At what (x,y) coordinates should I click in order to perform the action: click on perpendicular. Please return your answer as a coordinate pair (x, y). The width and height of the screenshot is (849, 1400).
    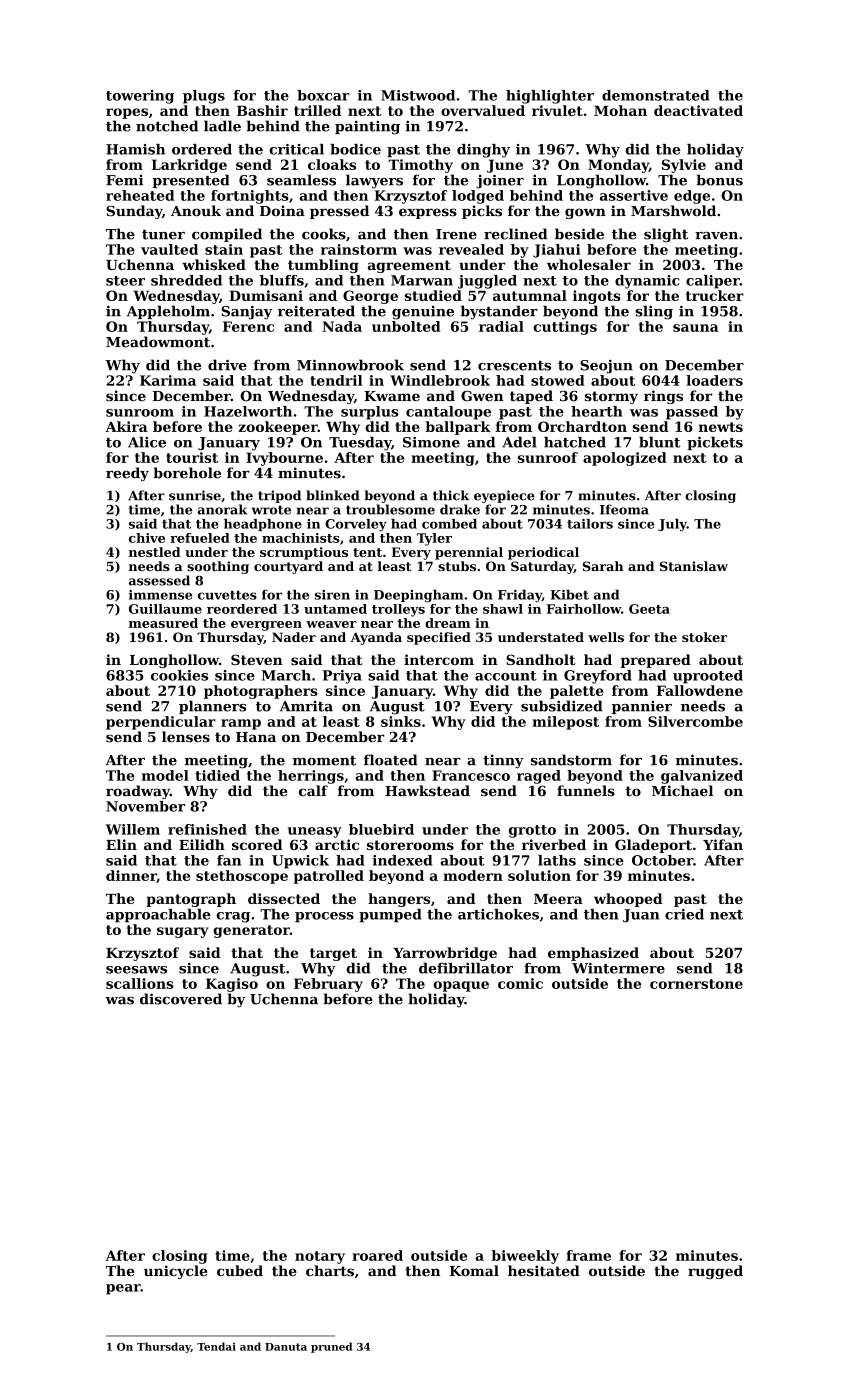
    Looking at the image, I should click on (161, 723).
